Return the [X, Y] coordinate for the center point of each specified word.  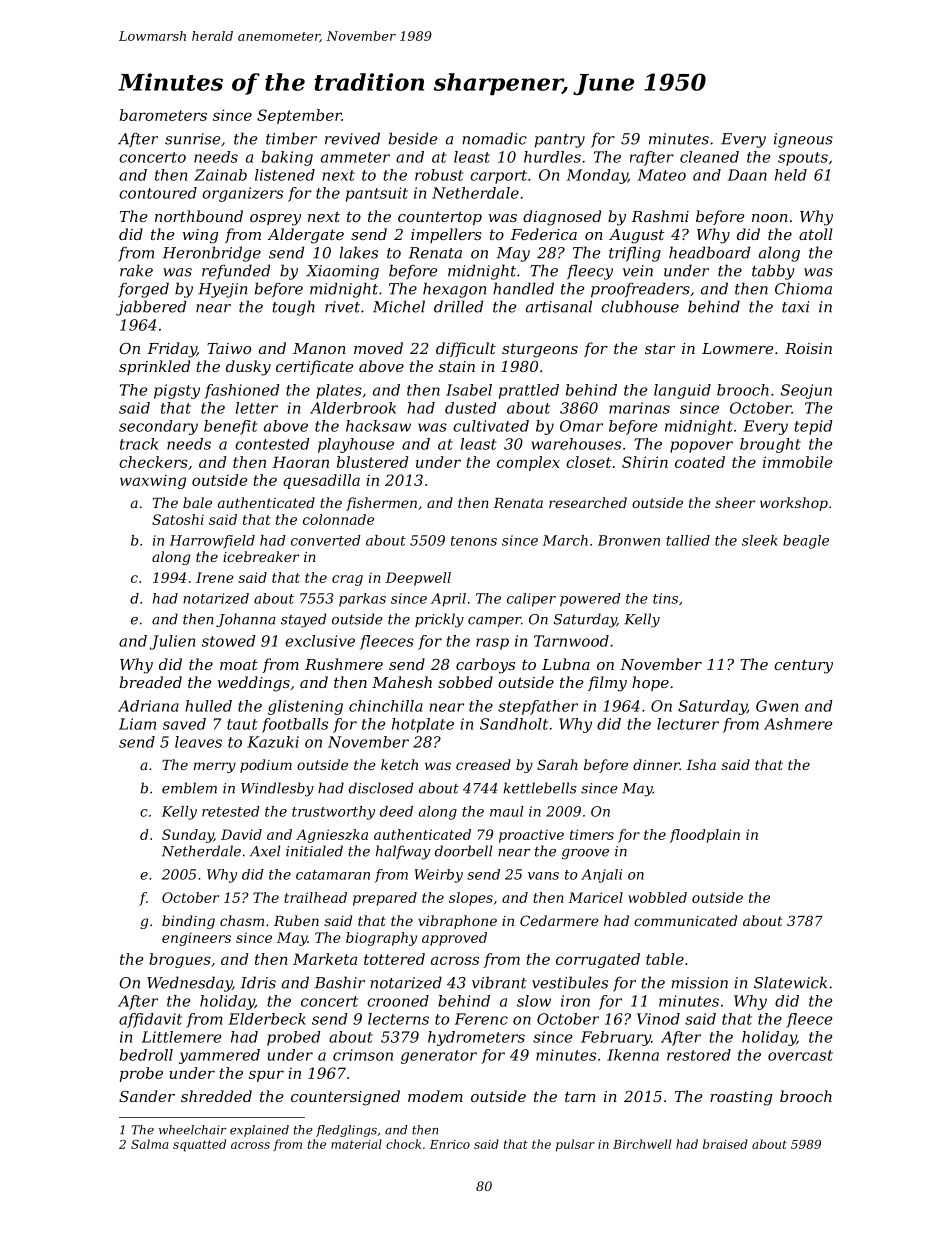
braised [725, 1144]
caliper [531, 600]
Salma [149, 1144]
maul [507, 811]
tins [665, 598]
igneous [803, 140]
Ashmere [798, 724]
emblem [189, 788]
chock [403, 1144]
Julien [172, 642]
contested [272, 444]
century [803, 666]
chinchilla [386, 706]
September [299, 116]
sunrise [192, 139]
